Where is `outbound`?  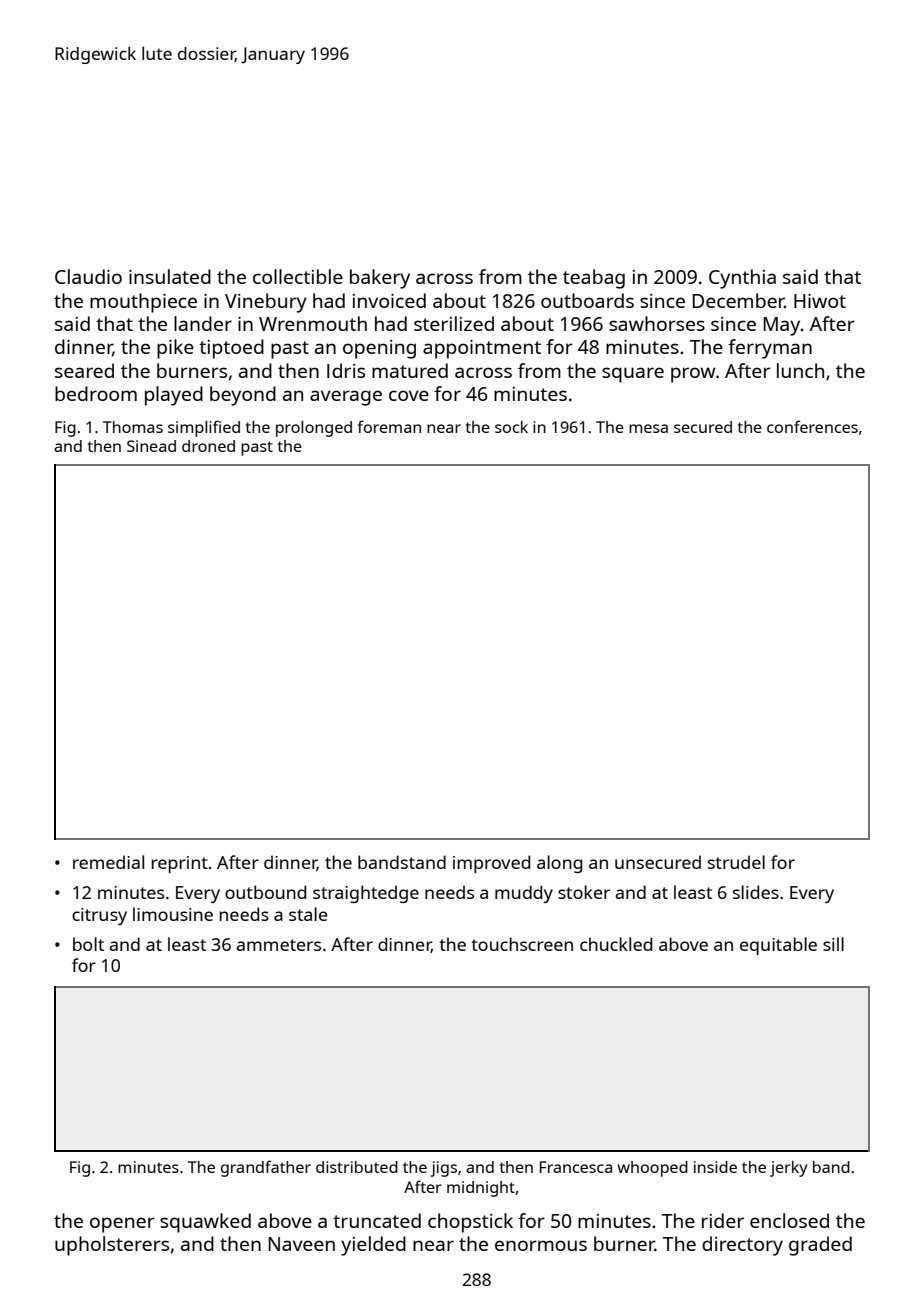
outbound is located at coordinates (265, 892).
